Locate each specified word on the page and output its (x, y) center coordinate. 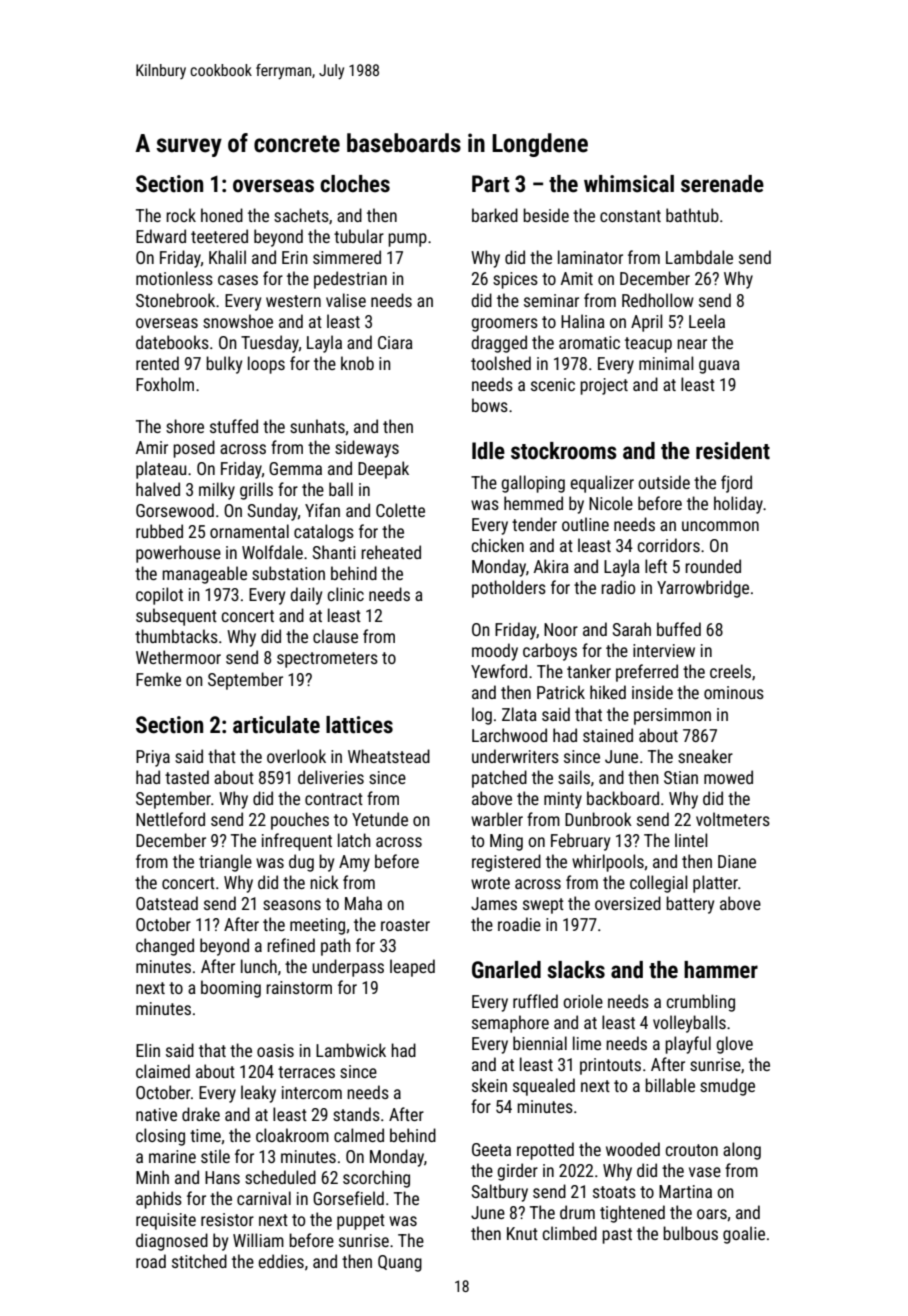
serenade (722, 184)
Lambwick (351, 1050)
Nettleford (170, 819)
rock (181, 215)
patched (499, 779)
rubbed (159, 531)
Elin (148, 1050)
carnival (264, 1198)
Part (491, 184)
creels (730, 671)
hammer (721, 970)
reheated (391, 552)
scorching (376, 1179)
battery (690, 905)
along (742, 1151)
